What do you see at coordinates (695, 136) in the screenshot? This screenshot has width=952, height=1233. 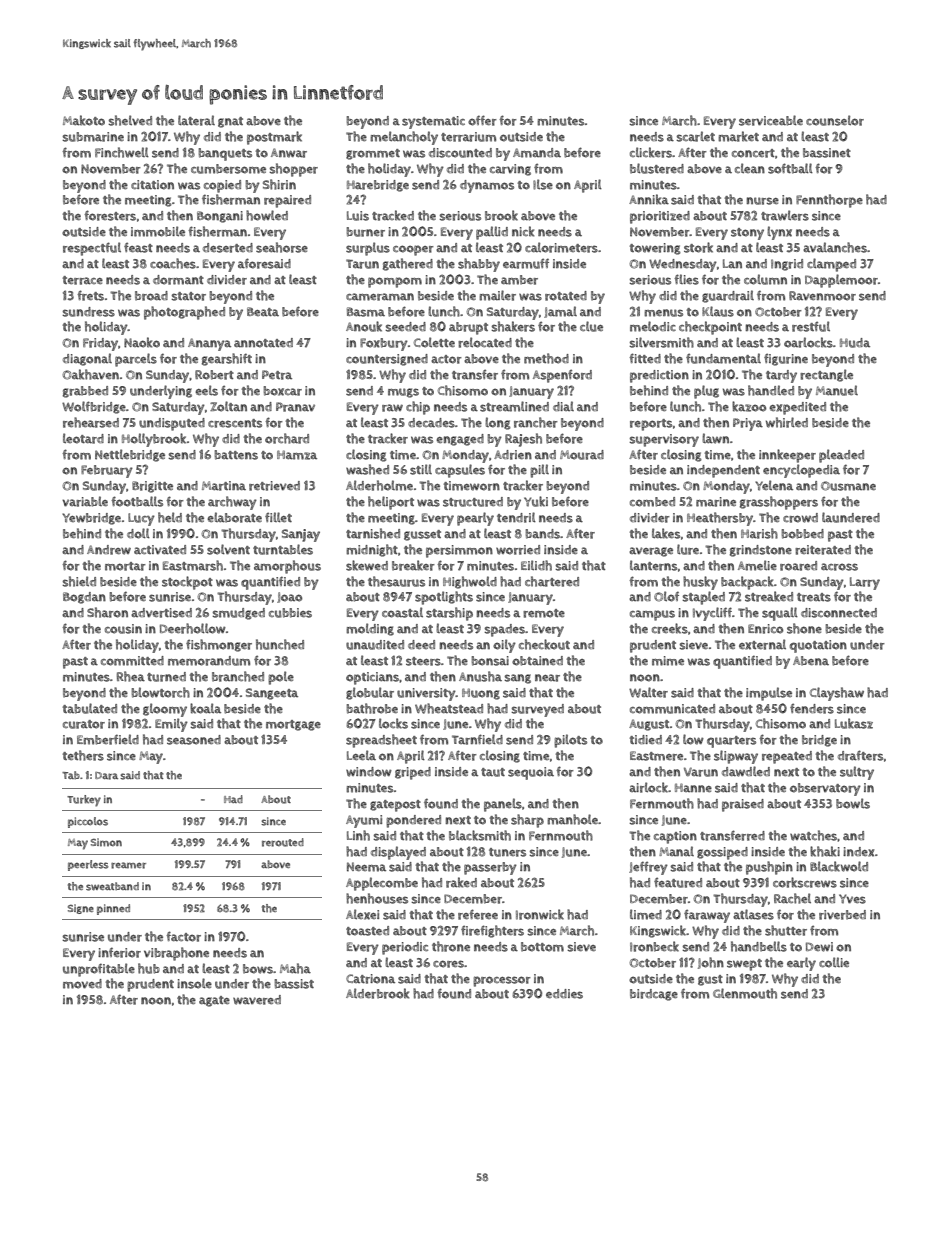 I see `scarlet` at bounding box center [695, 136].
